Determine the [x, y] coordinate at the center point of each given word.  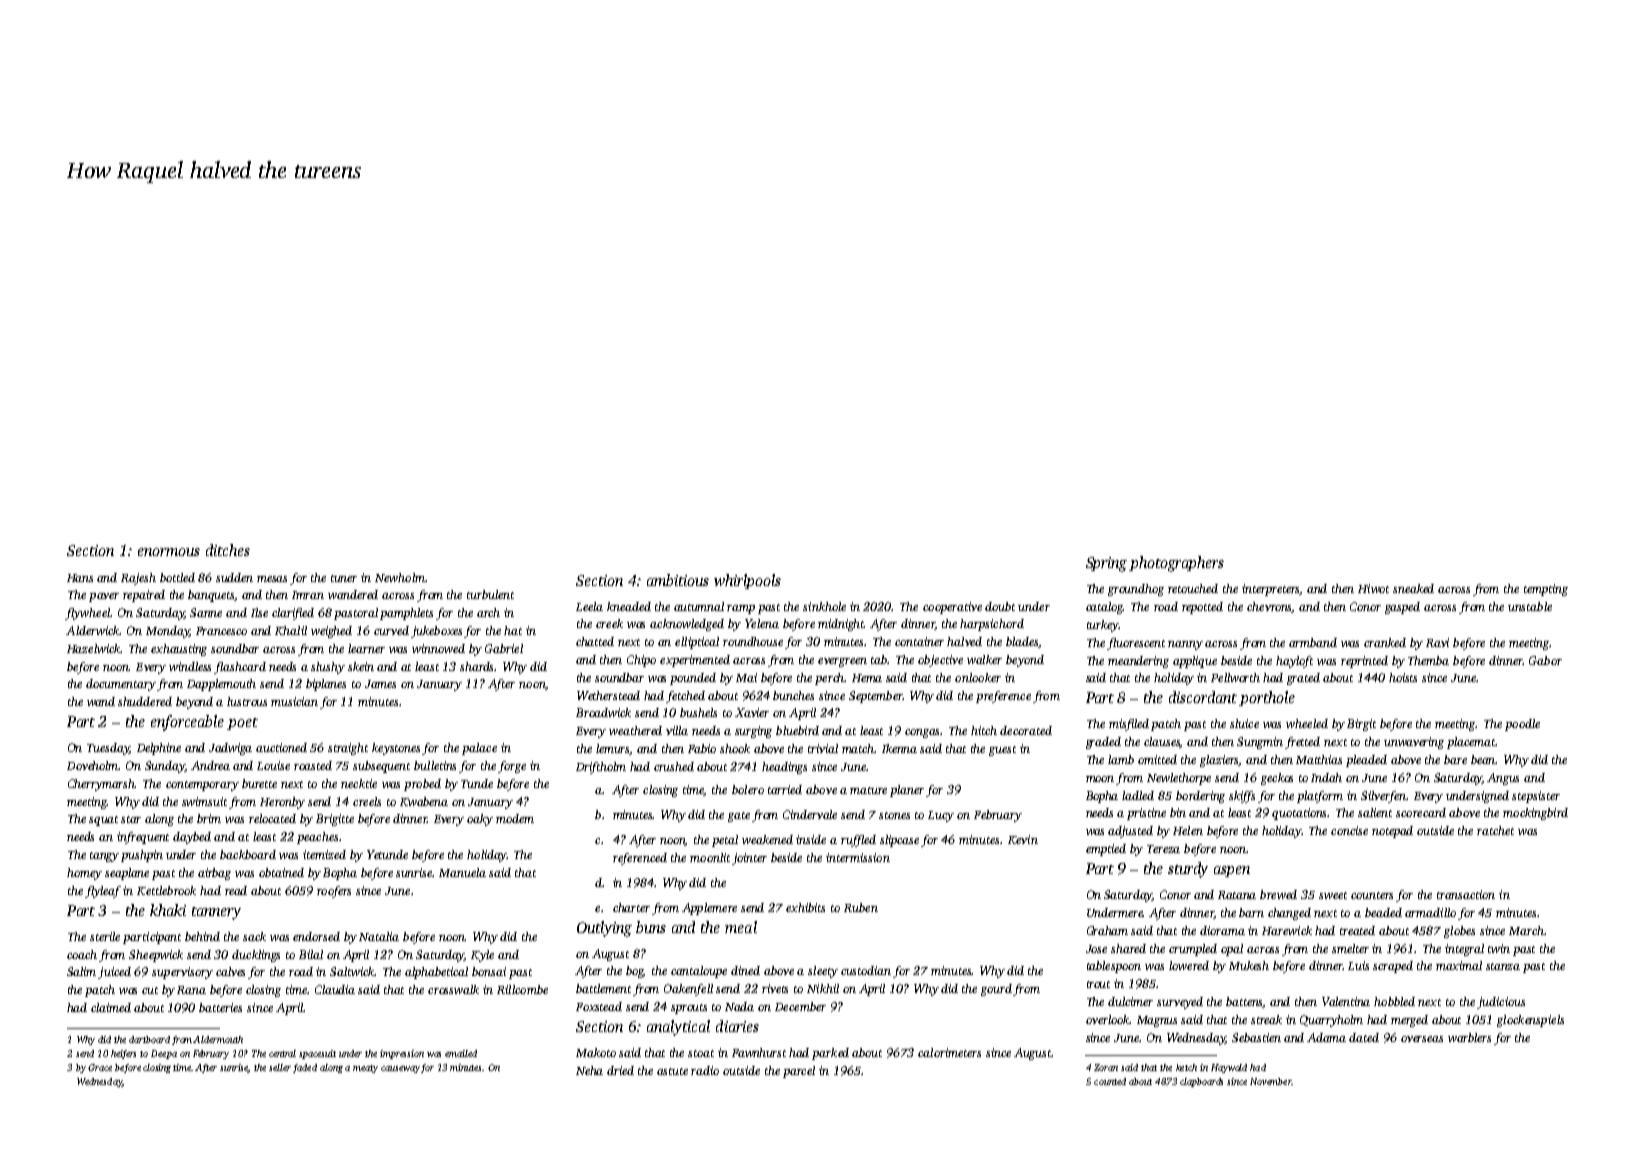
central [282, 1053]
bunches [793, 695]
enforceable [187, 723]
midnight [841, 625]
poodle [1522, 725]
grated [1303, 679]
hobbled [1394, 1001]
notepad [1392, 832]
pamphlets [406, 614]
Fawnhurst [759, 1052]
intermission [858, 857]
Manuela [462, 872]
